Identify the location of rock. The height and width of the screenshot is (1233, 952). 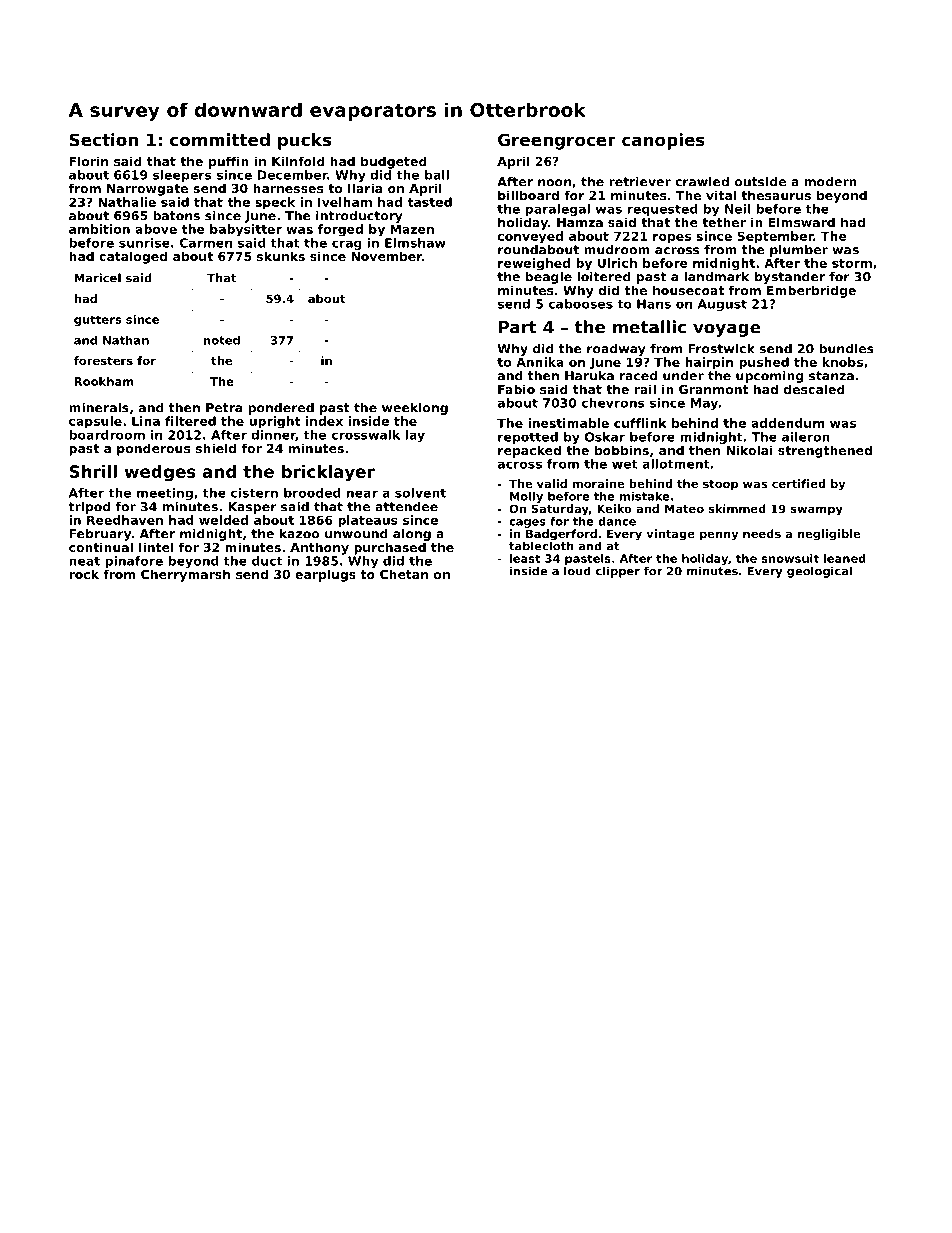
(84, 574).
